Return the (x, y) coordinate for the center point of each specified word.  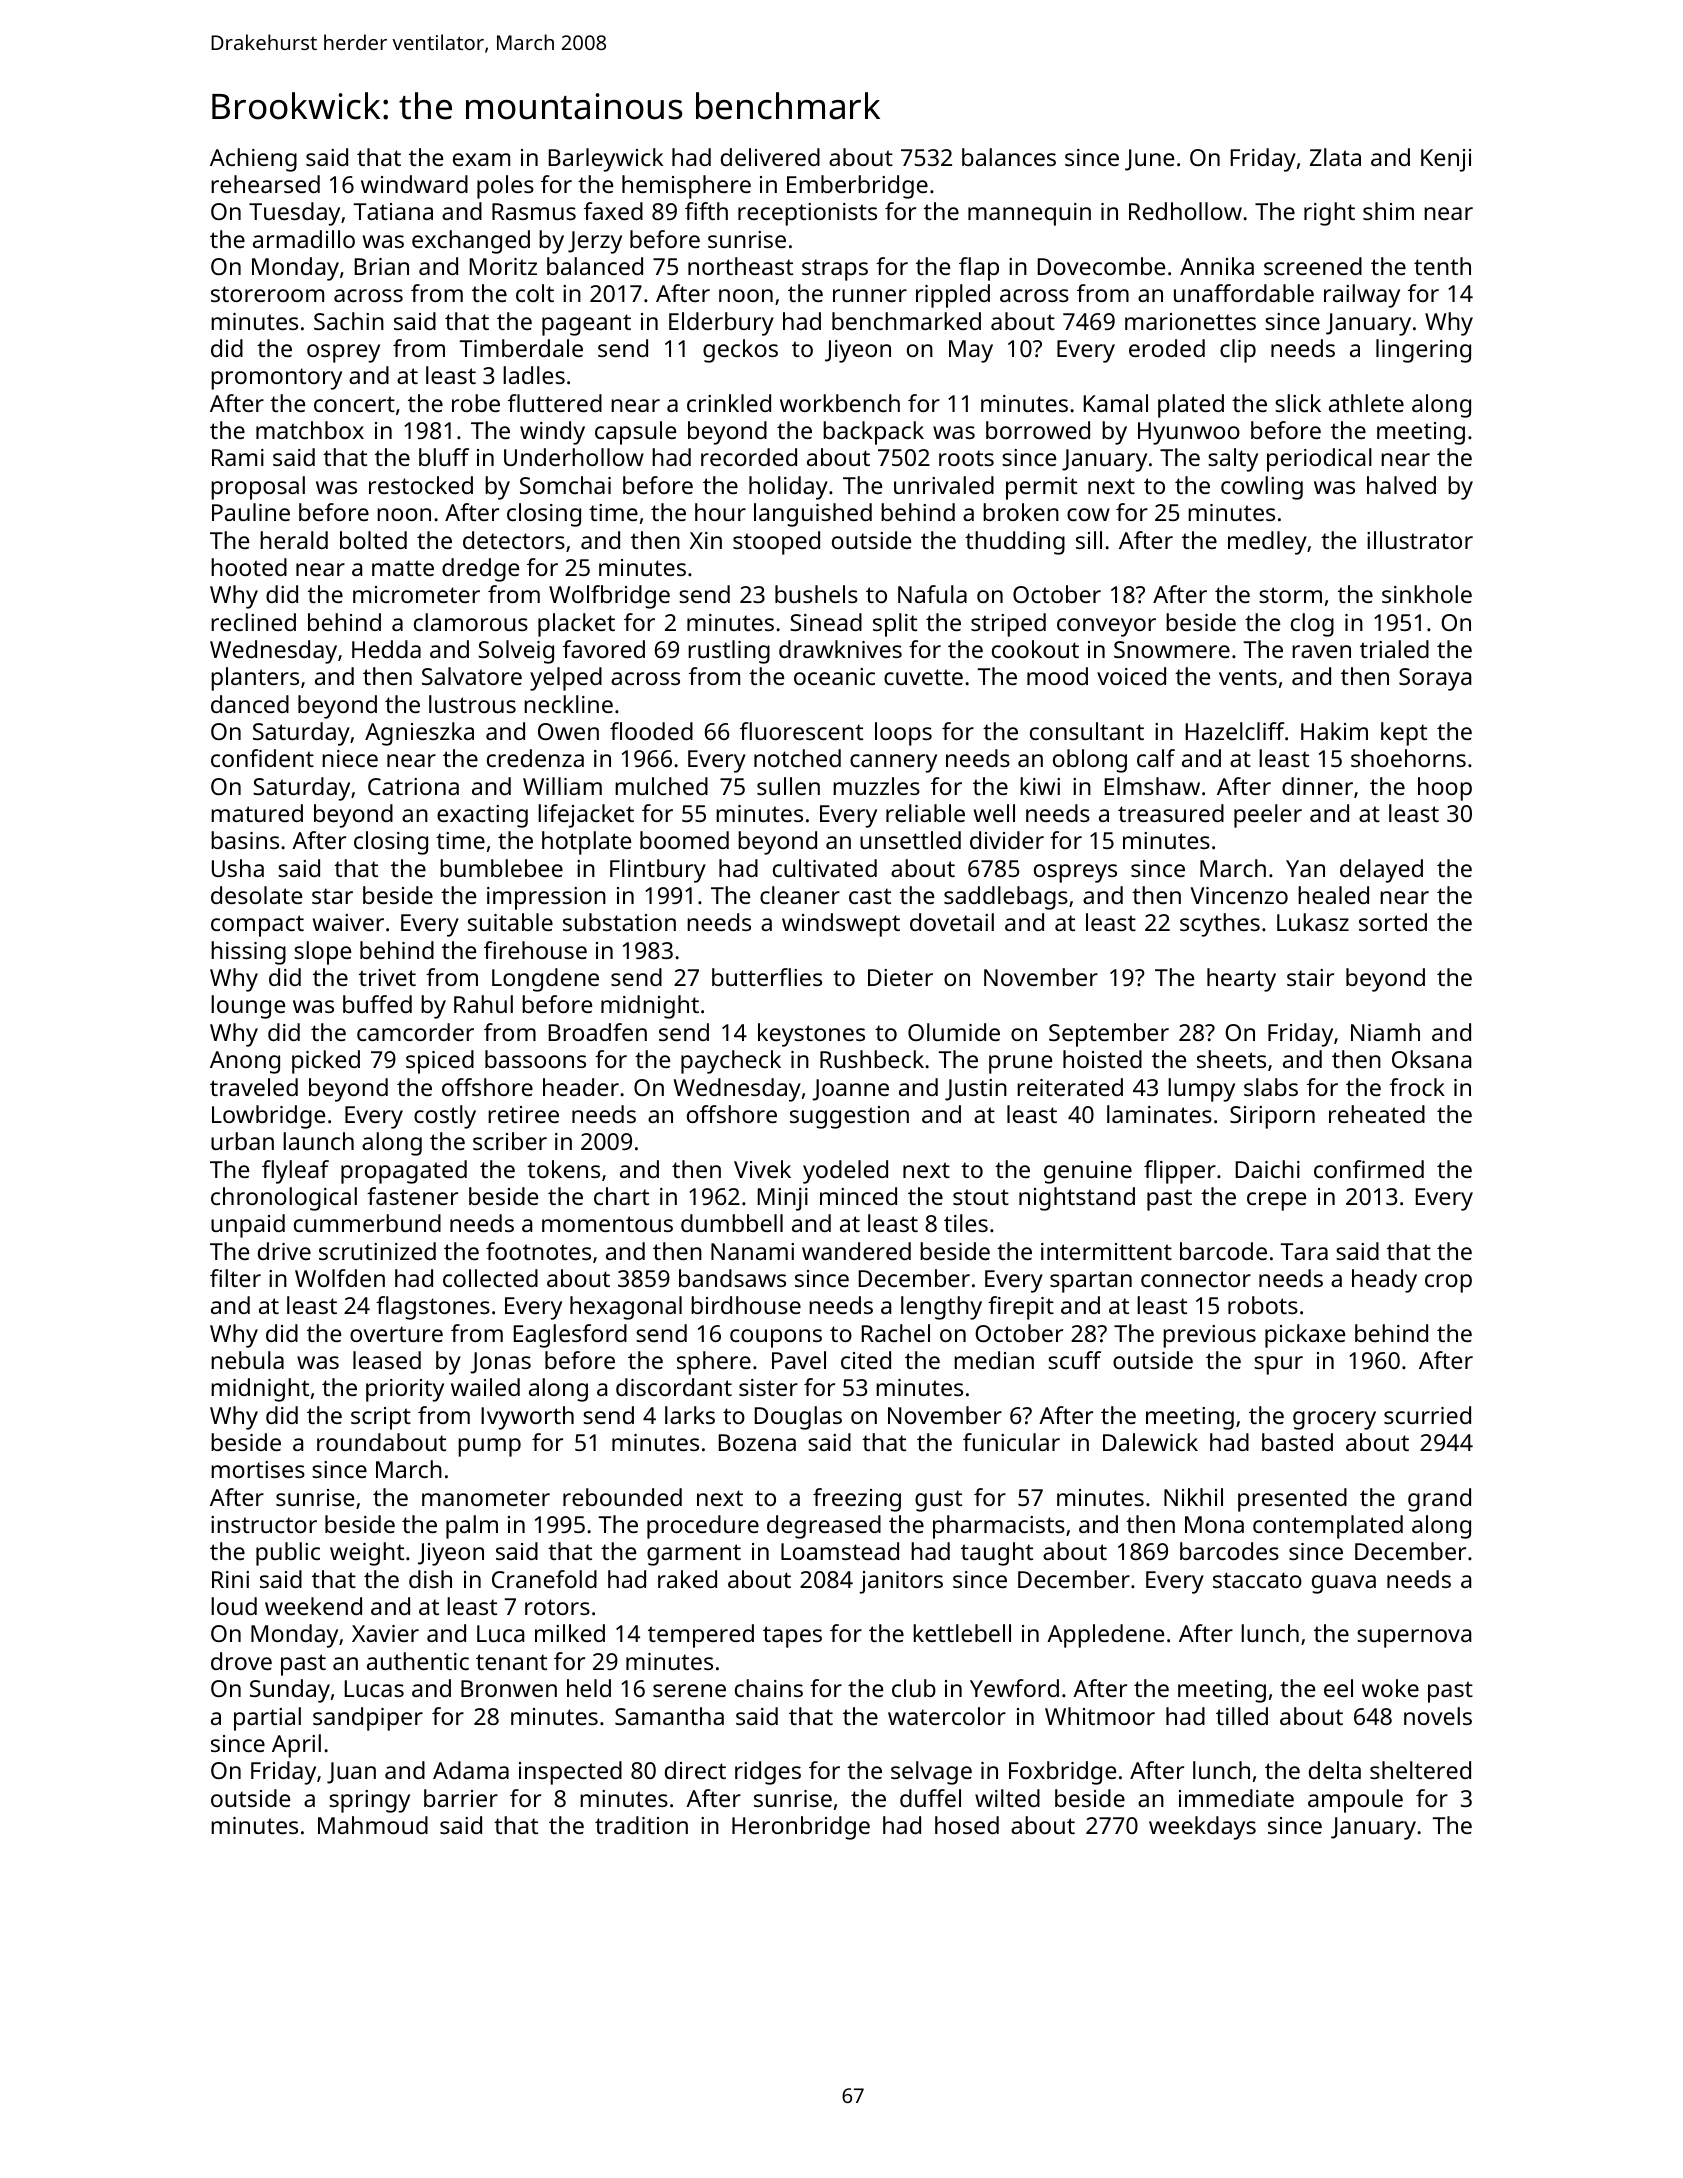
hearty (1241, 980)
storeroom (267, 294)
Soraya (1435, 679)
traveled (254, 1087)
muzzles (876, 786)
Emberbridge (857, 187)
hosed (967, 1825)
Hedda (386, 649)
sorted (1393, 922)
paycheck (731, 1062)
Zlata (1335, 157)
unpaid (248, 1226)
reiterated (1070, 1087)
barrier (461, 1798)
